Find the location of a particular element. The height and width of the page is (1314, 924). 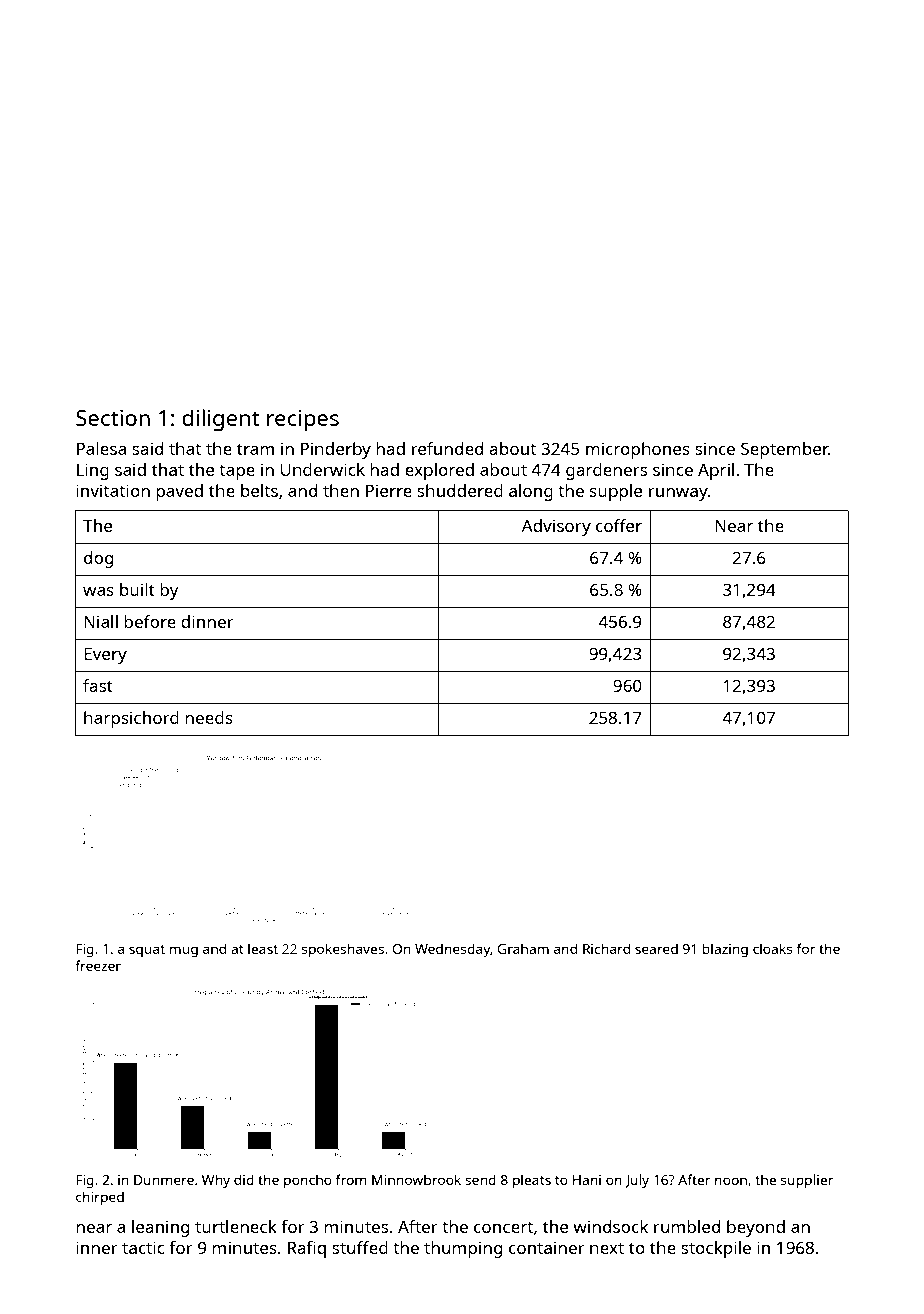

windsock is located at coordinates (610, 1226).
